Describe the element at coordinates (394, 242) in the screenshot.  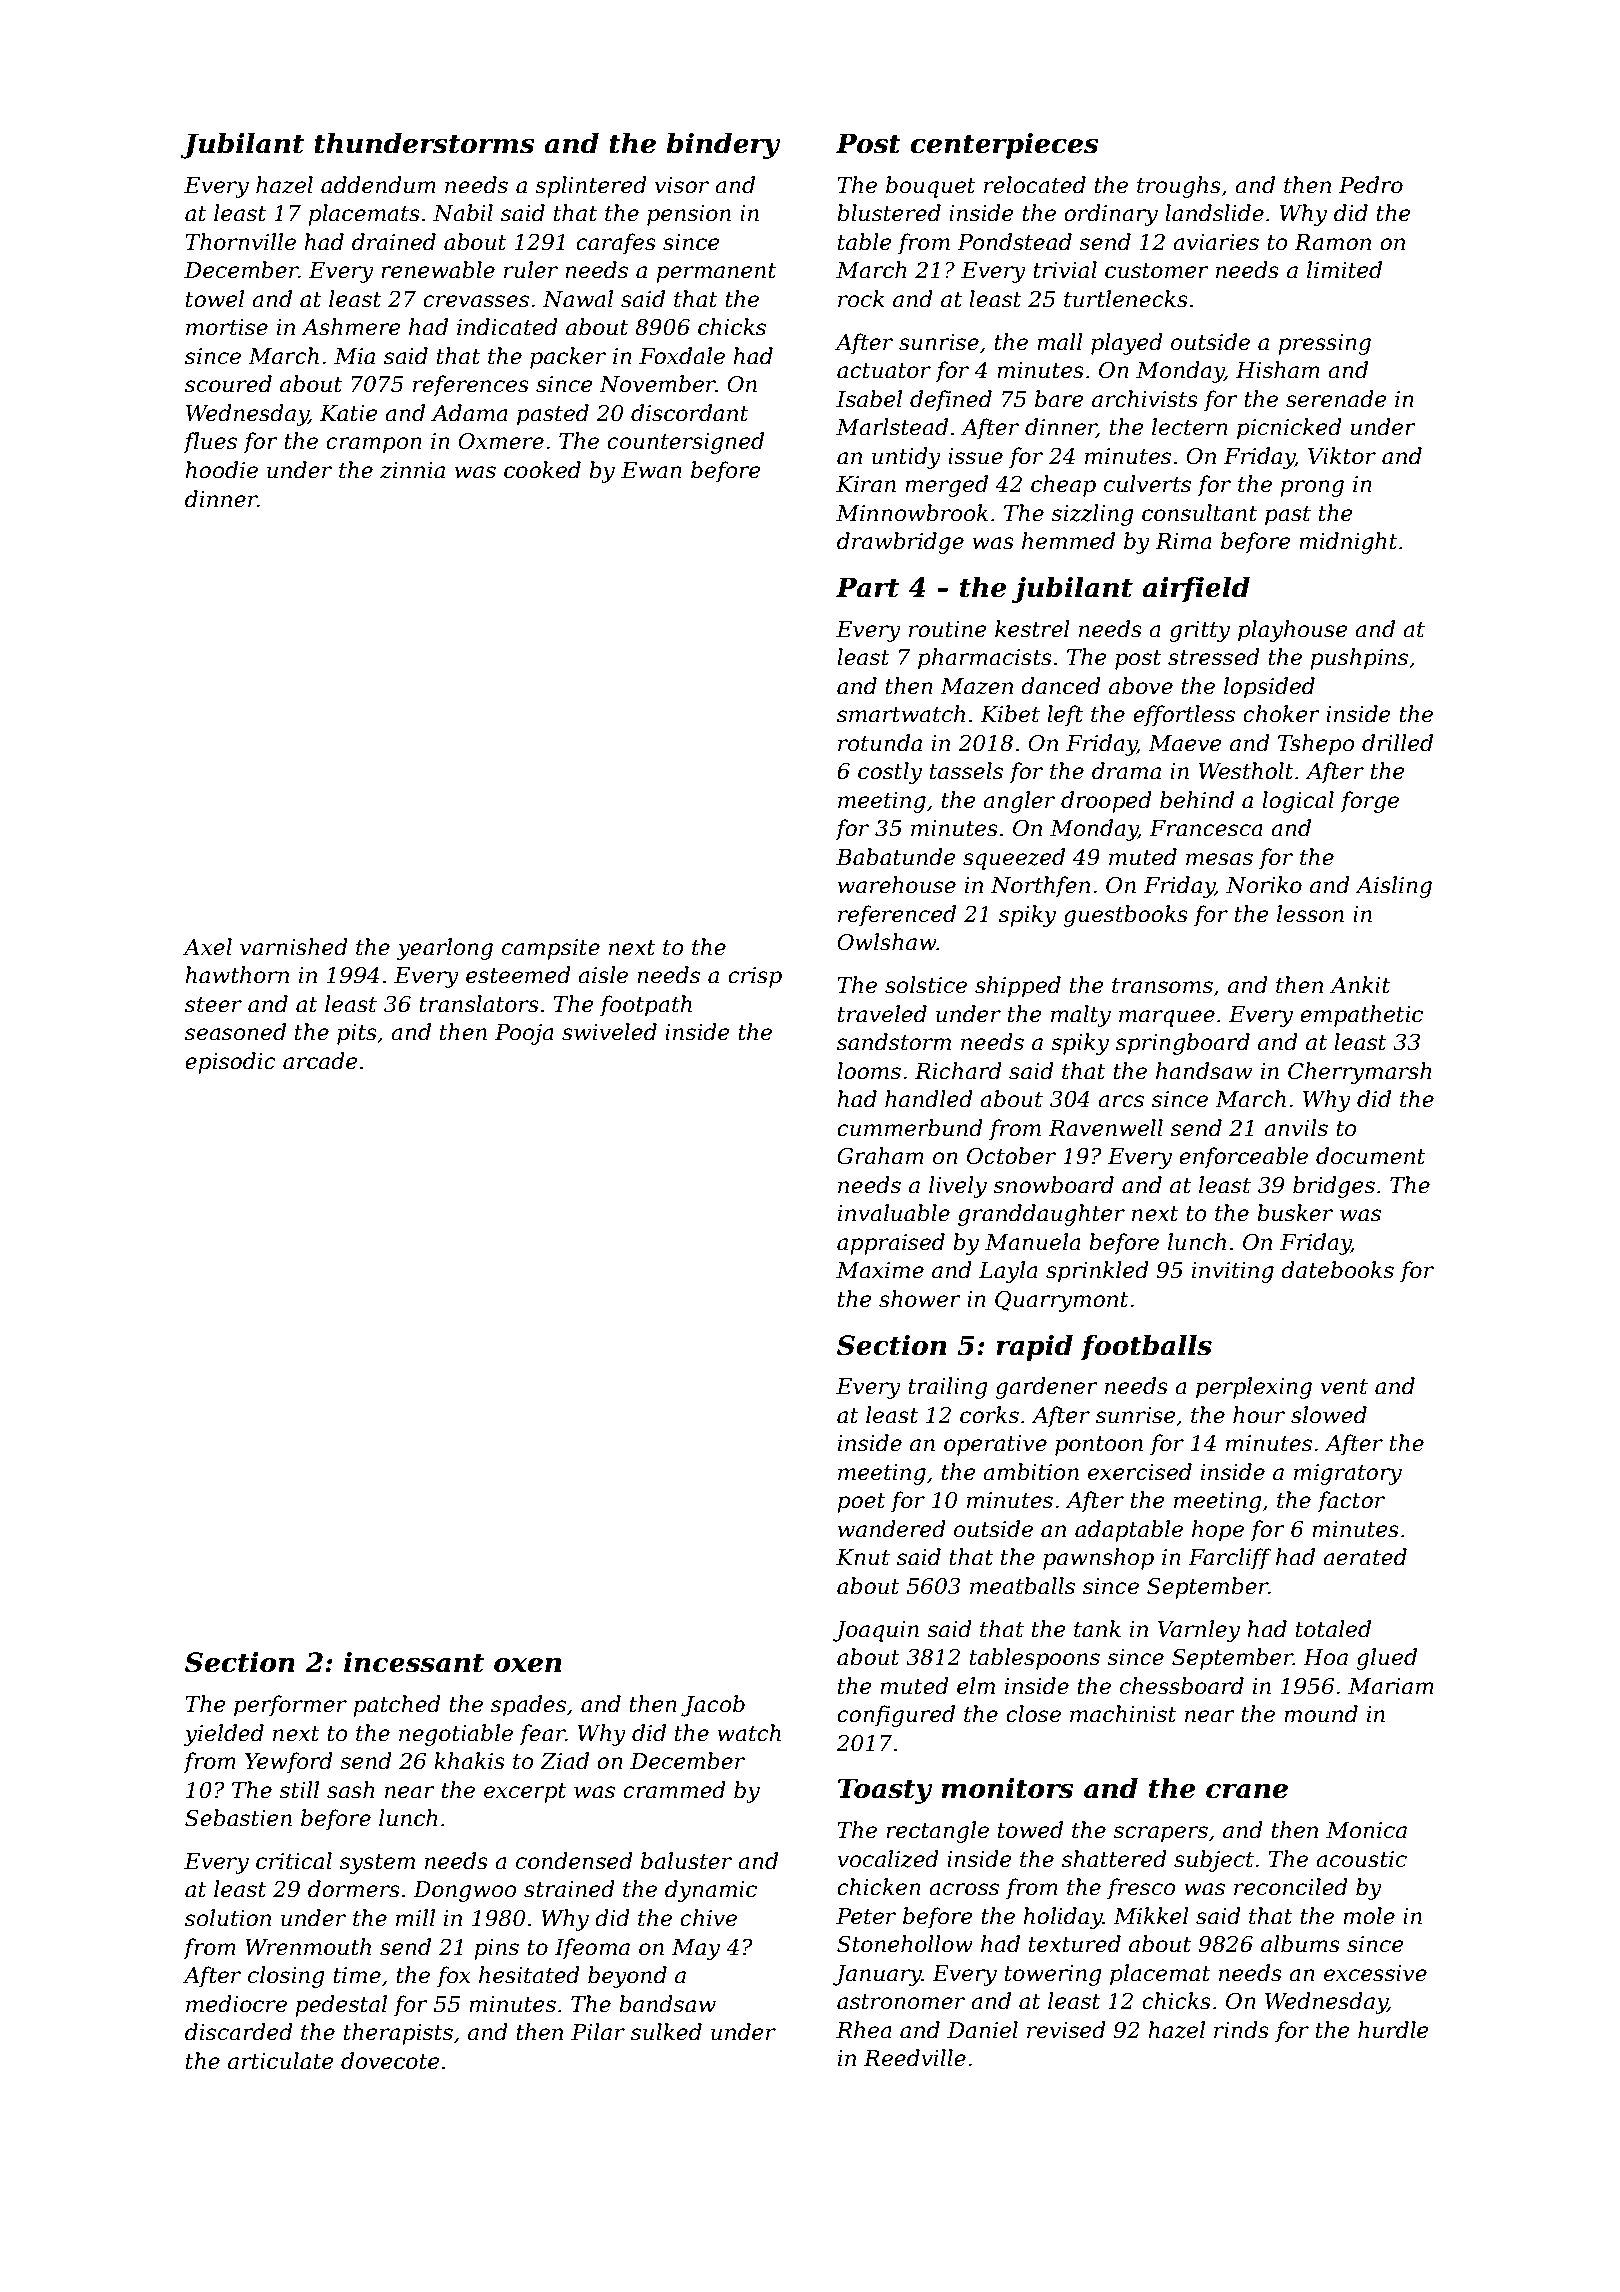
I see `drained` at that location.
